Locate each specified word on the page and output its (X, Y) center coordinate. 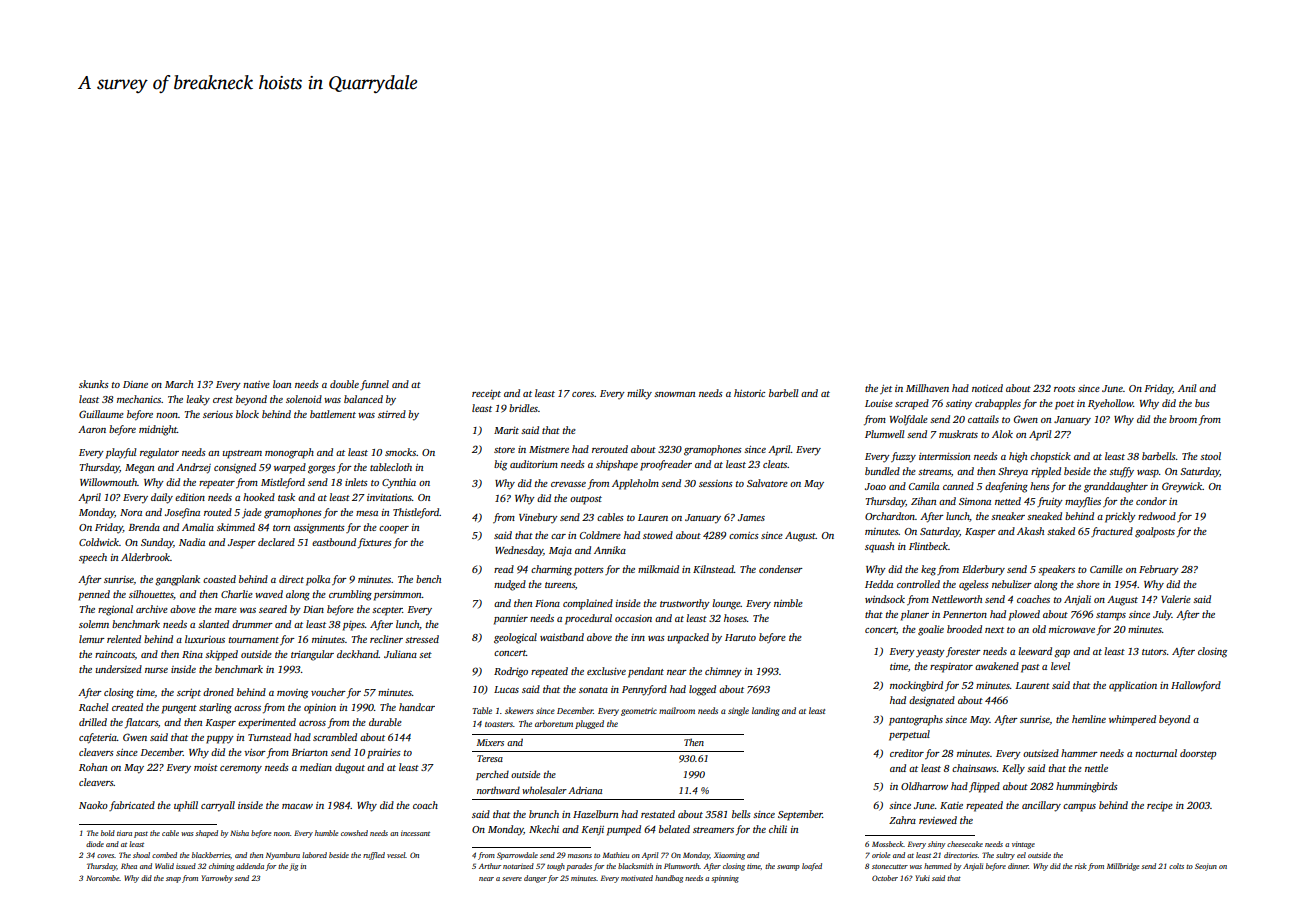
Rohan (93, 767)
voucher (328, 692)
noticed (987, 388)
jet (886, 390)
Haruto (740, 637)
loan (282, 384)
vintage (1023, 845)
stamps (1111, 616)
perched (492, 775)
